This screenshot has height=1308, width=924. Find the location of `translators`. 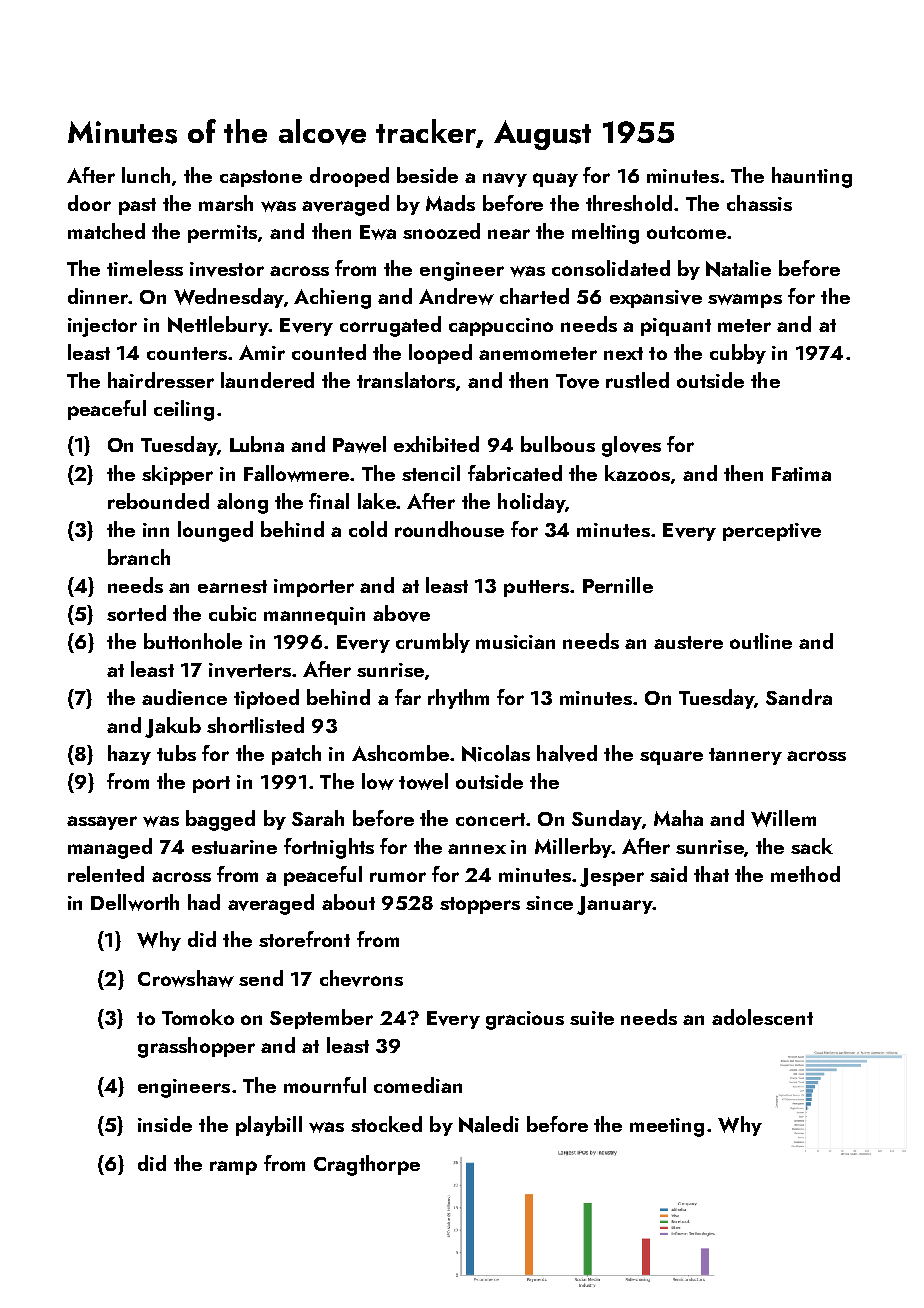

translators is located at coordinates (406, 380).
